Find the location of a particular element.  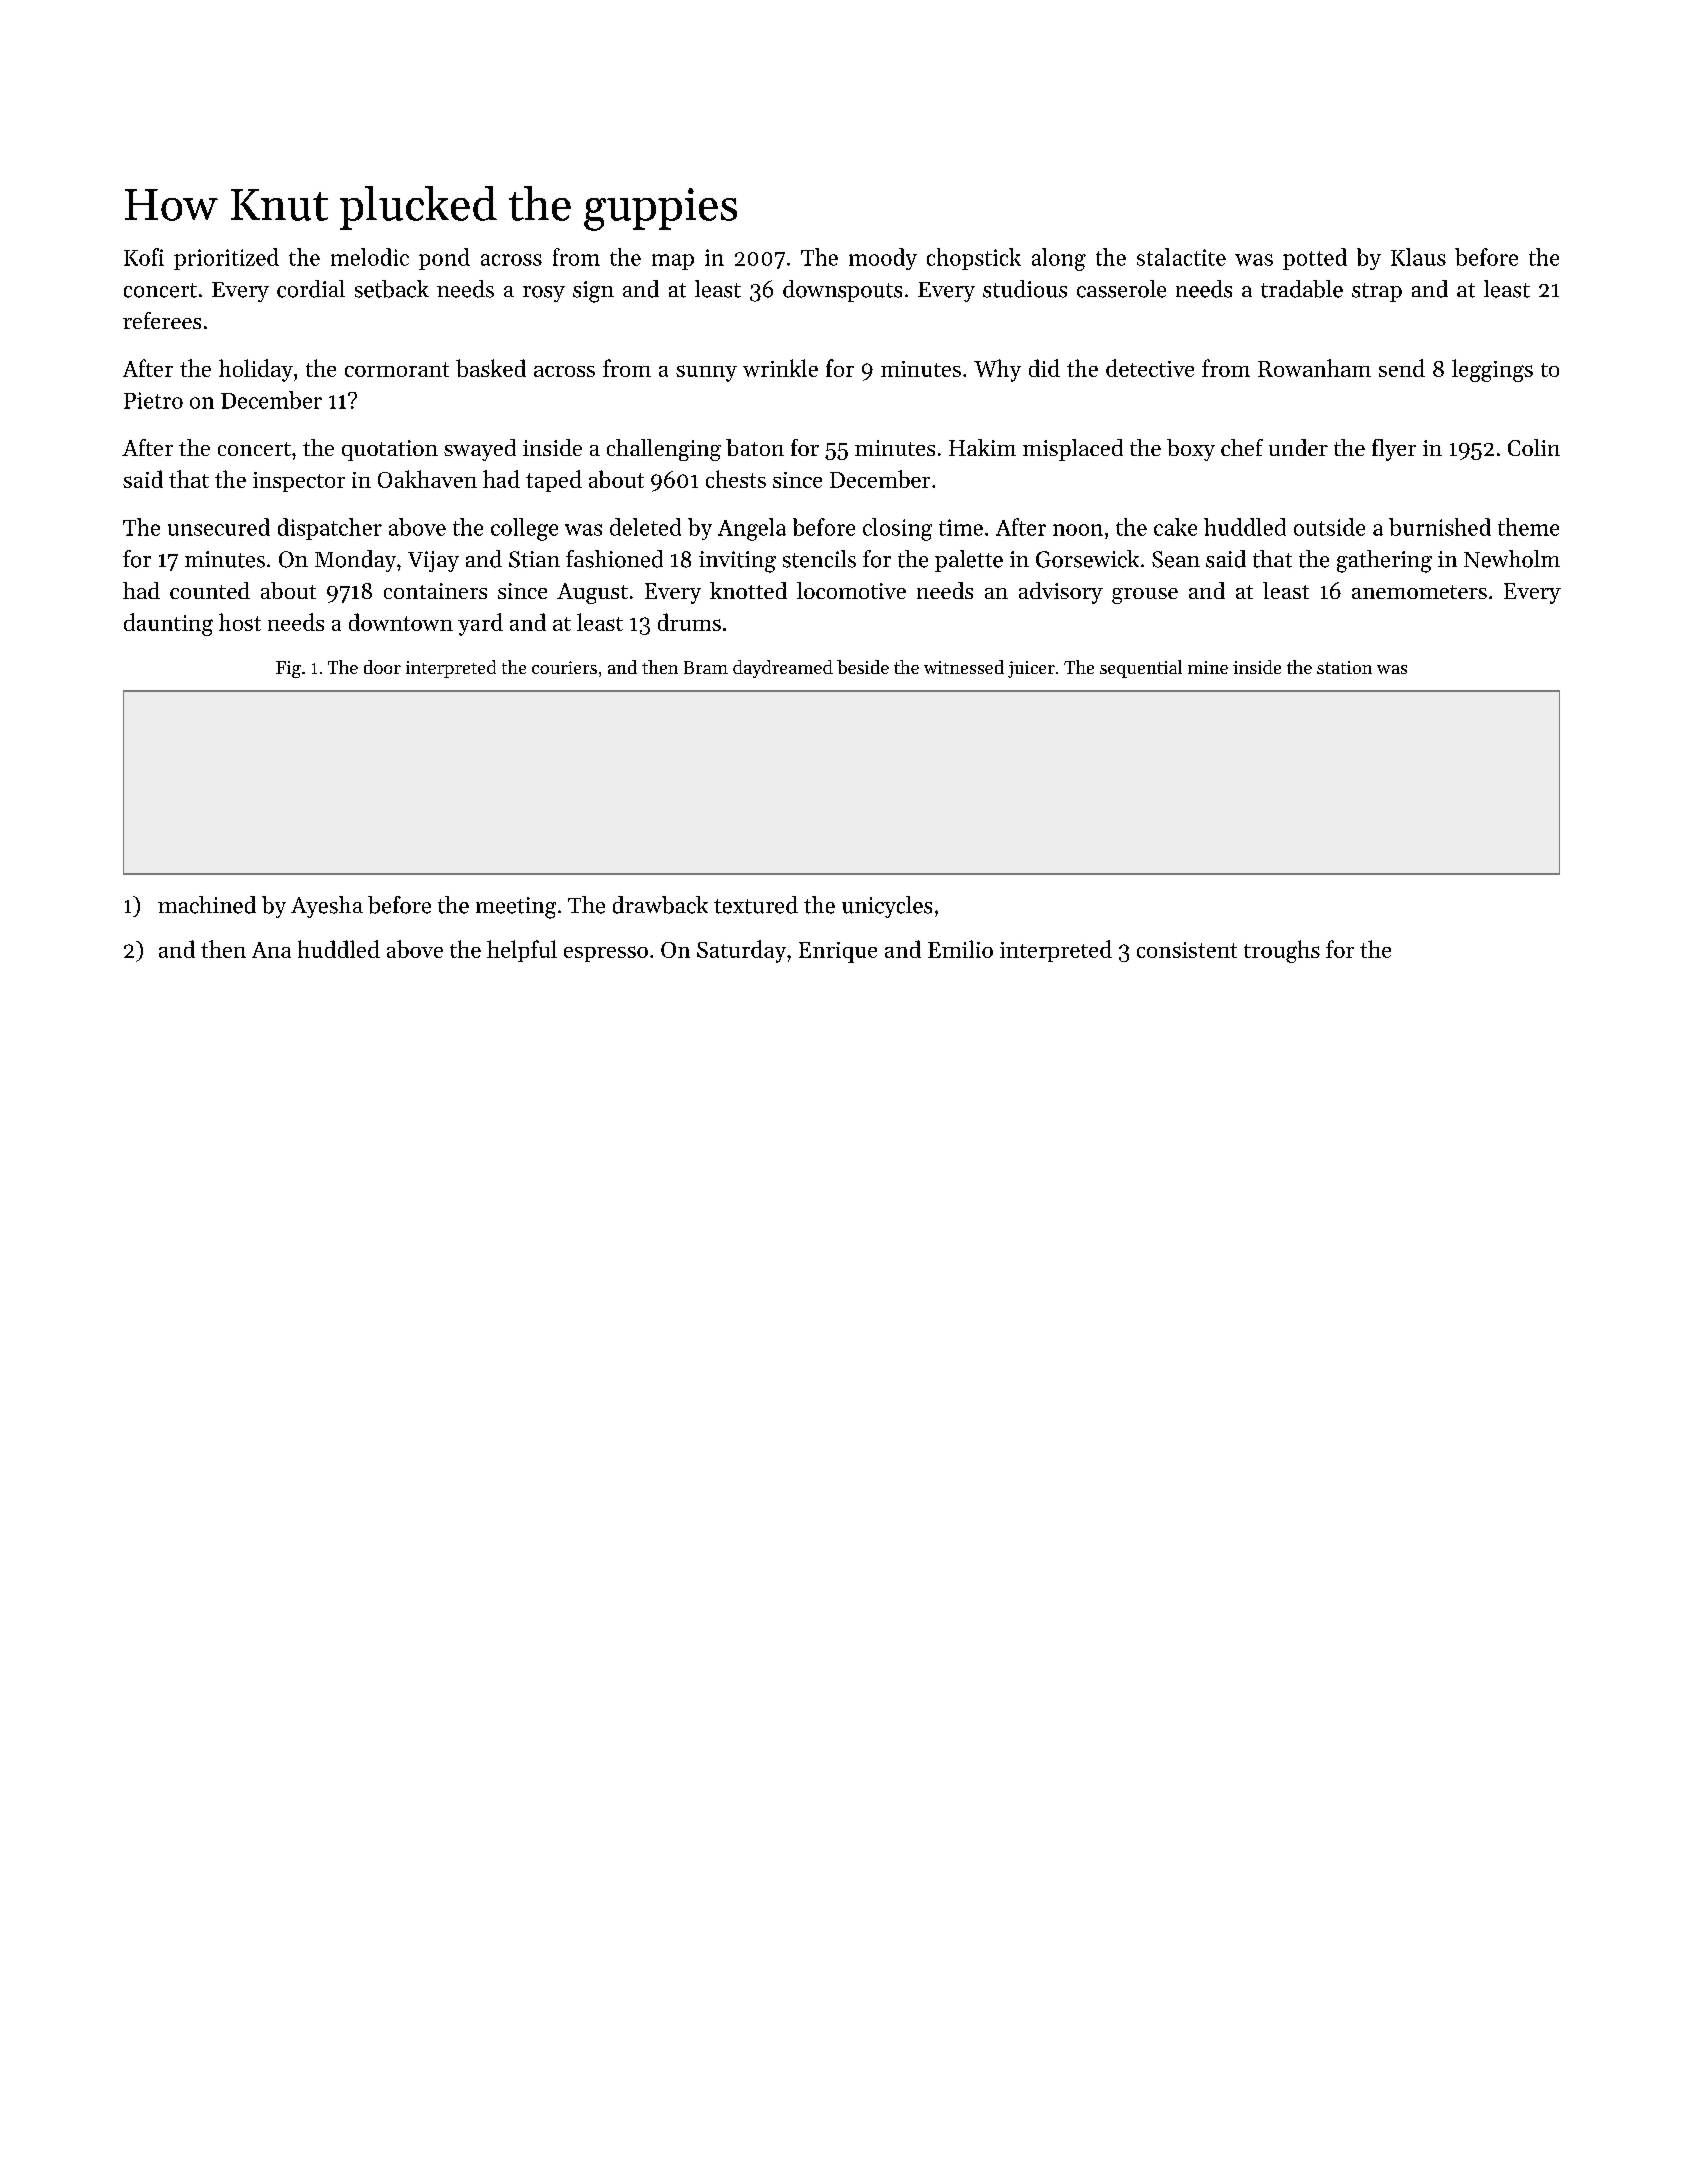

chopstick is located at coordinates (974, 259).
